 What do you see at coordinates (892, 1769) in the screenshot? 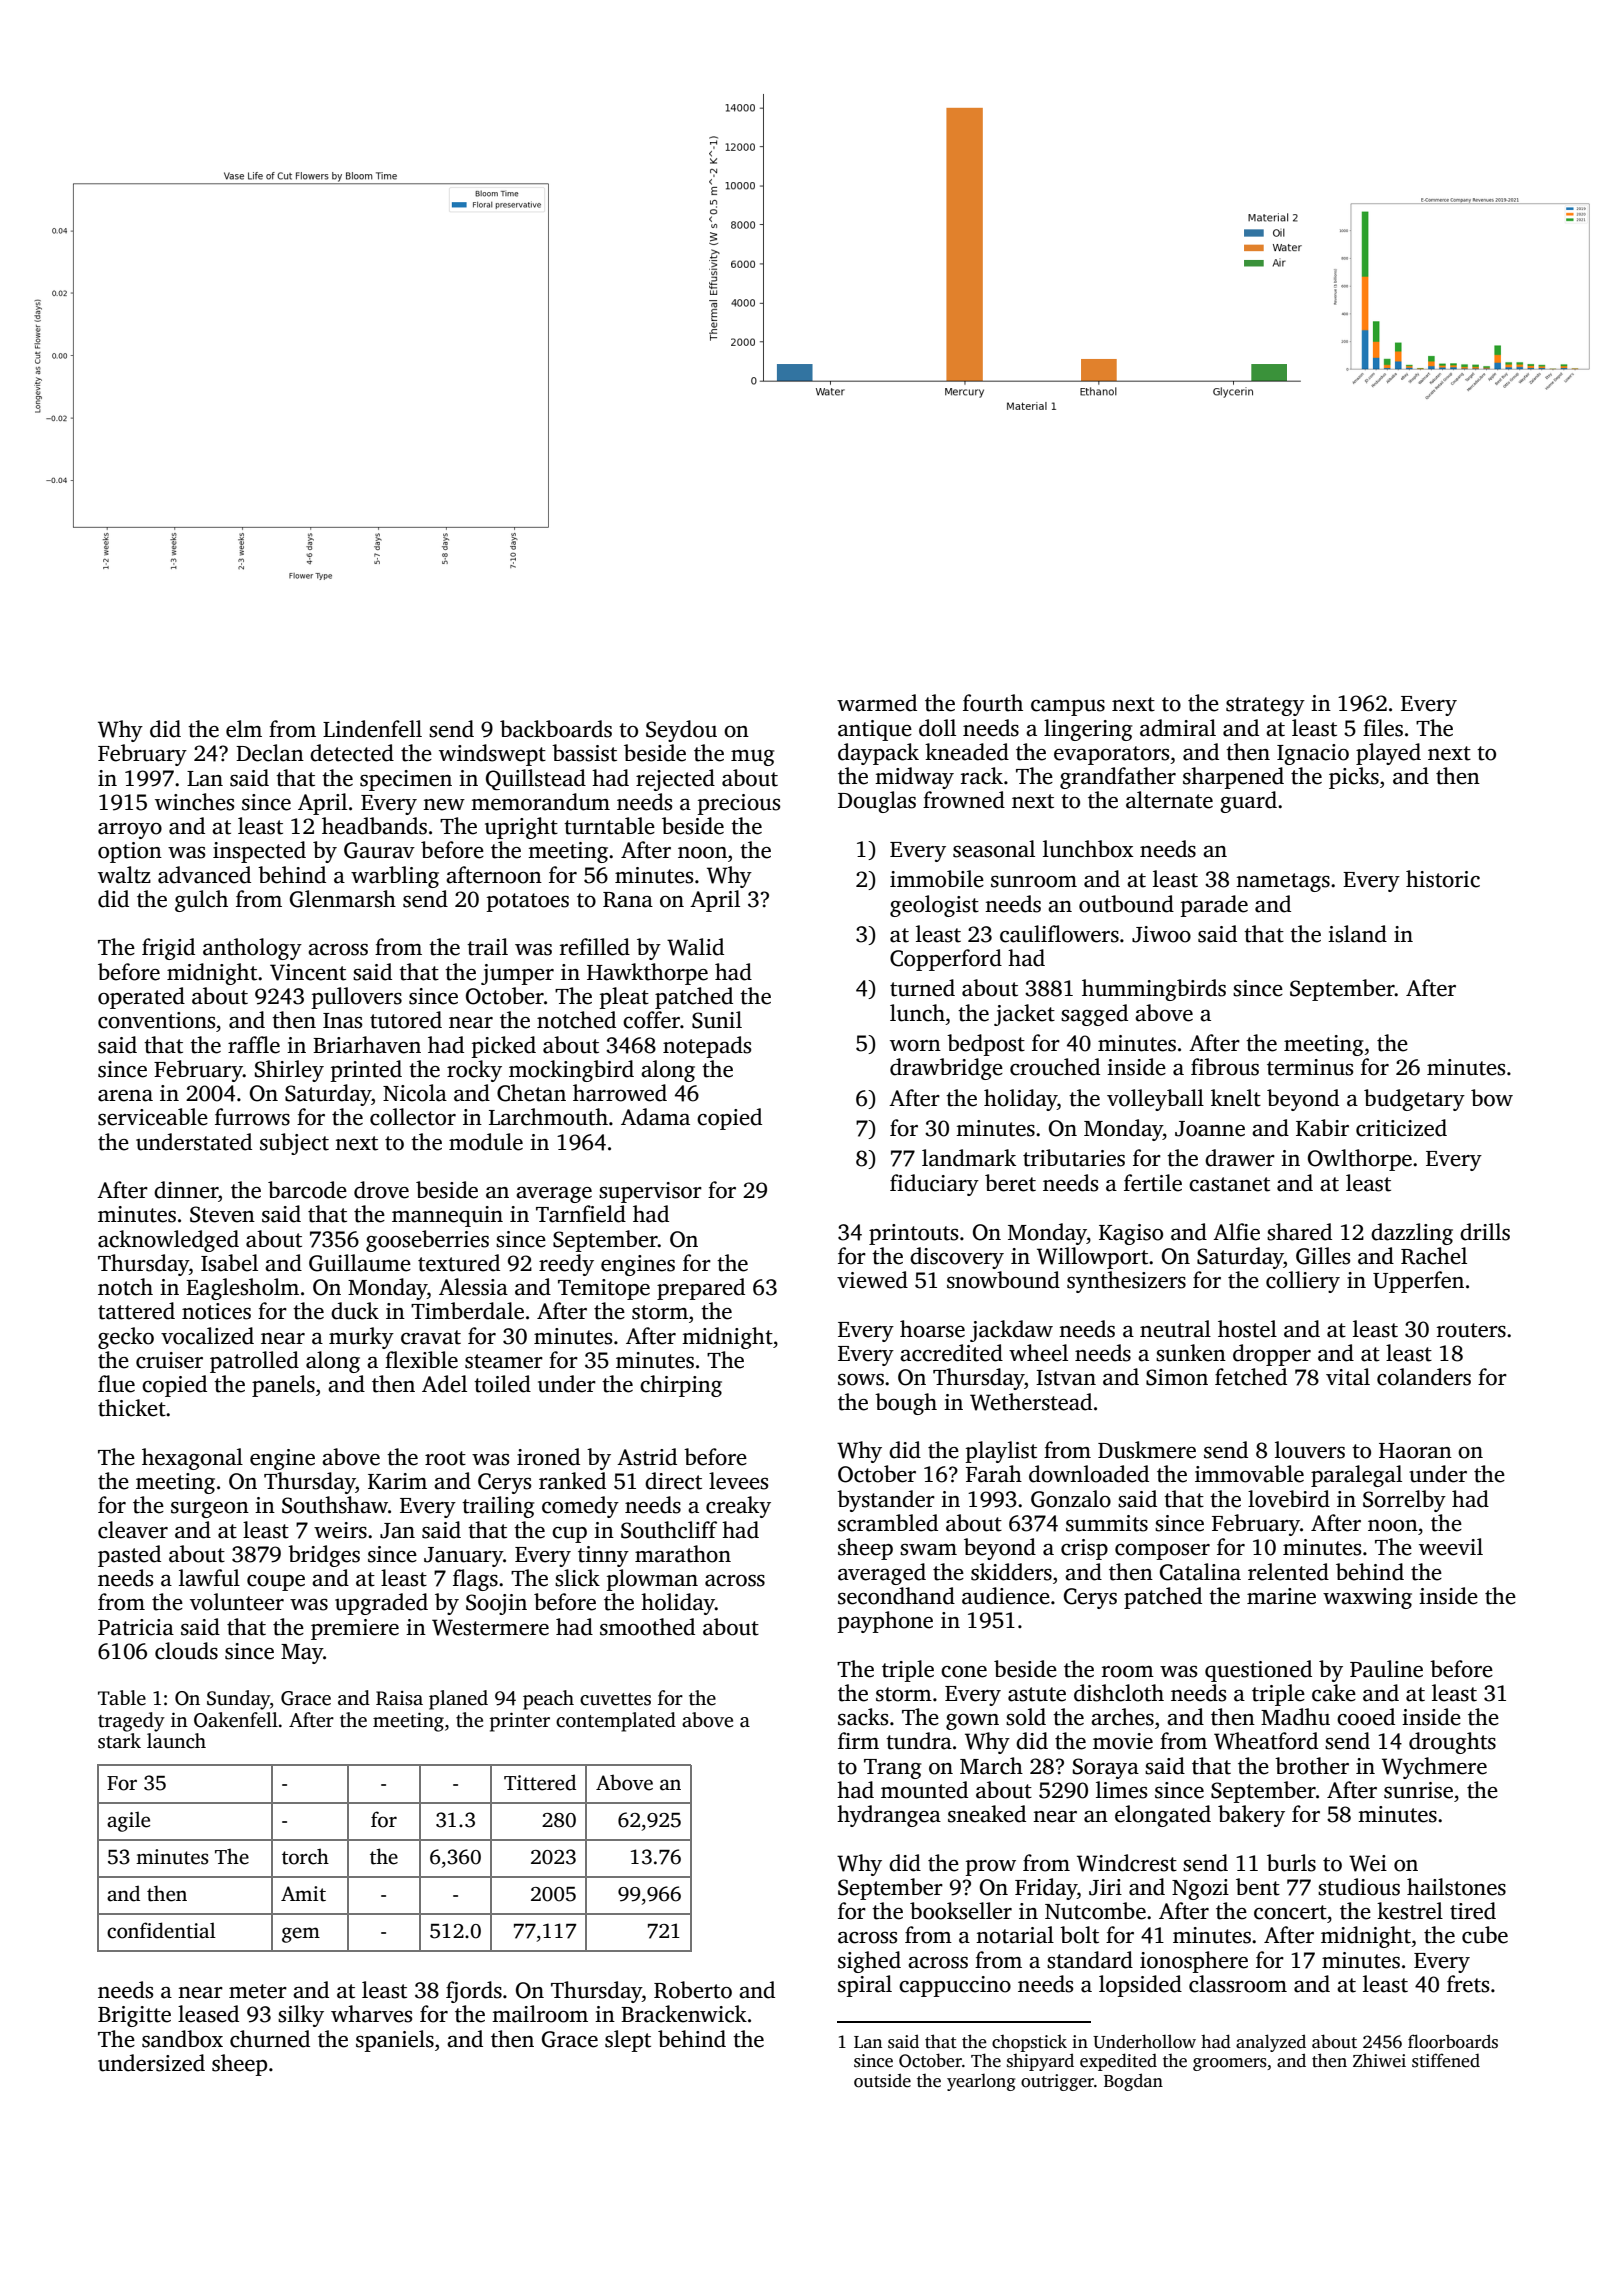
I see `Trang` at bounding box center [892, 1769].
